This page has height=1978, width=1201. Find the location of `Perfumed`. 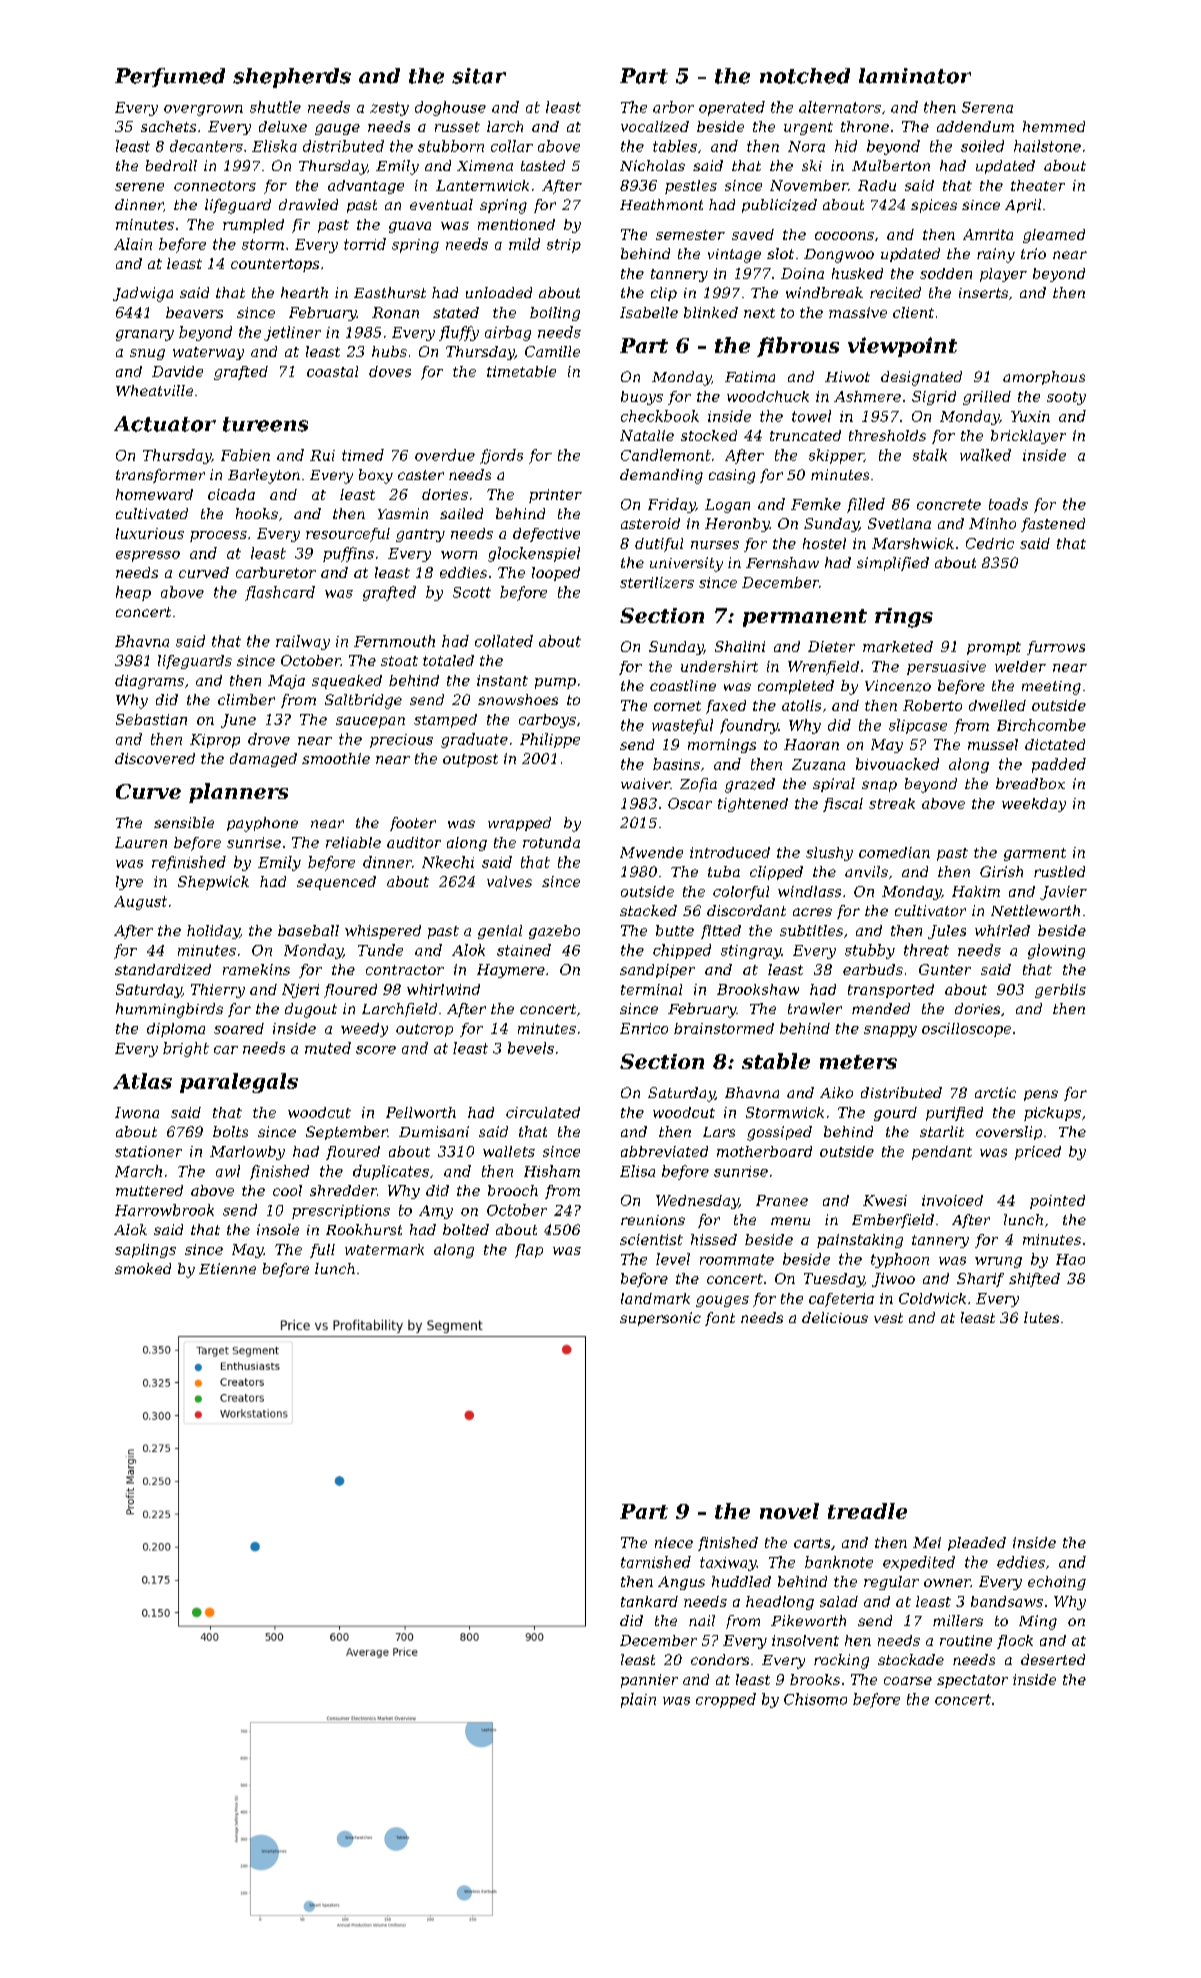

Perfumed is located at coordinates (170, 77).
